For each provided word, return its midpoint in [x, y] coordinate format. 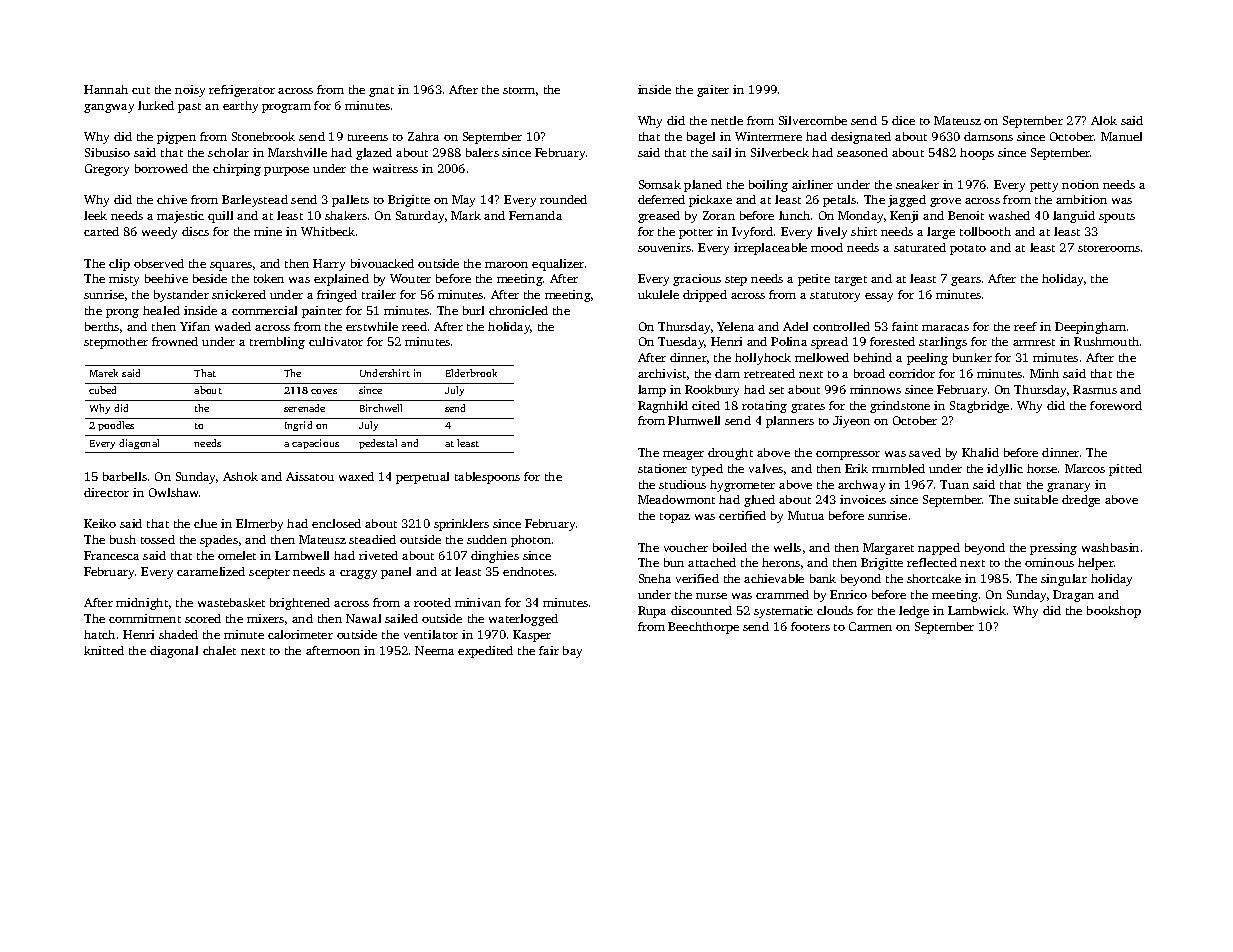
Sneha [655, 578]
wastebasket [231, 602]
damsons [988, 136]
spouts [1117, 218]
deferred [661, 199]
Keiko [100, 523]
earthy [240, 107]
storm [519, 90]
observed [159, 263]
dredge [1081, 501]
